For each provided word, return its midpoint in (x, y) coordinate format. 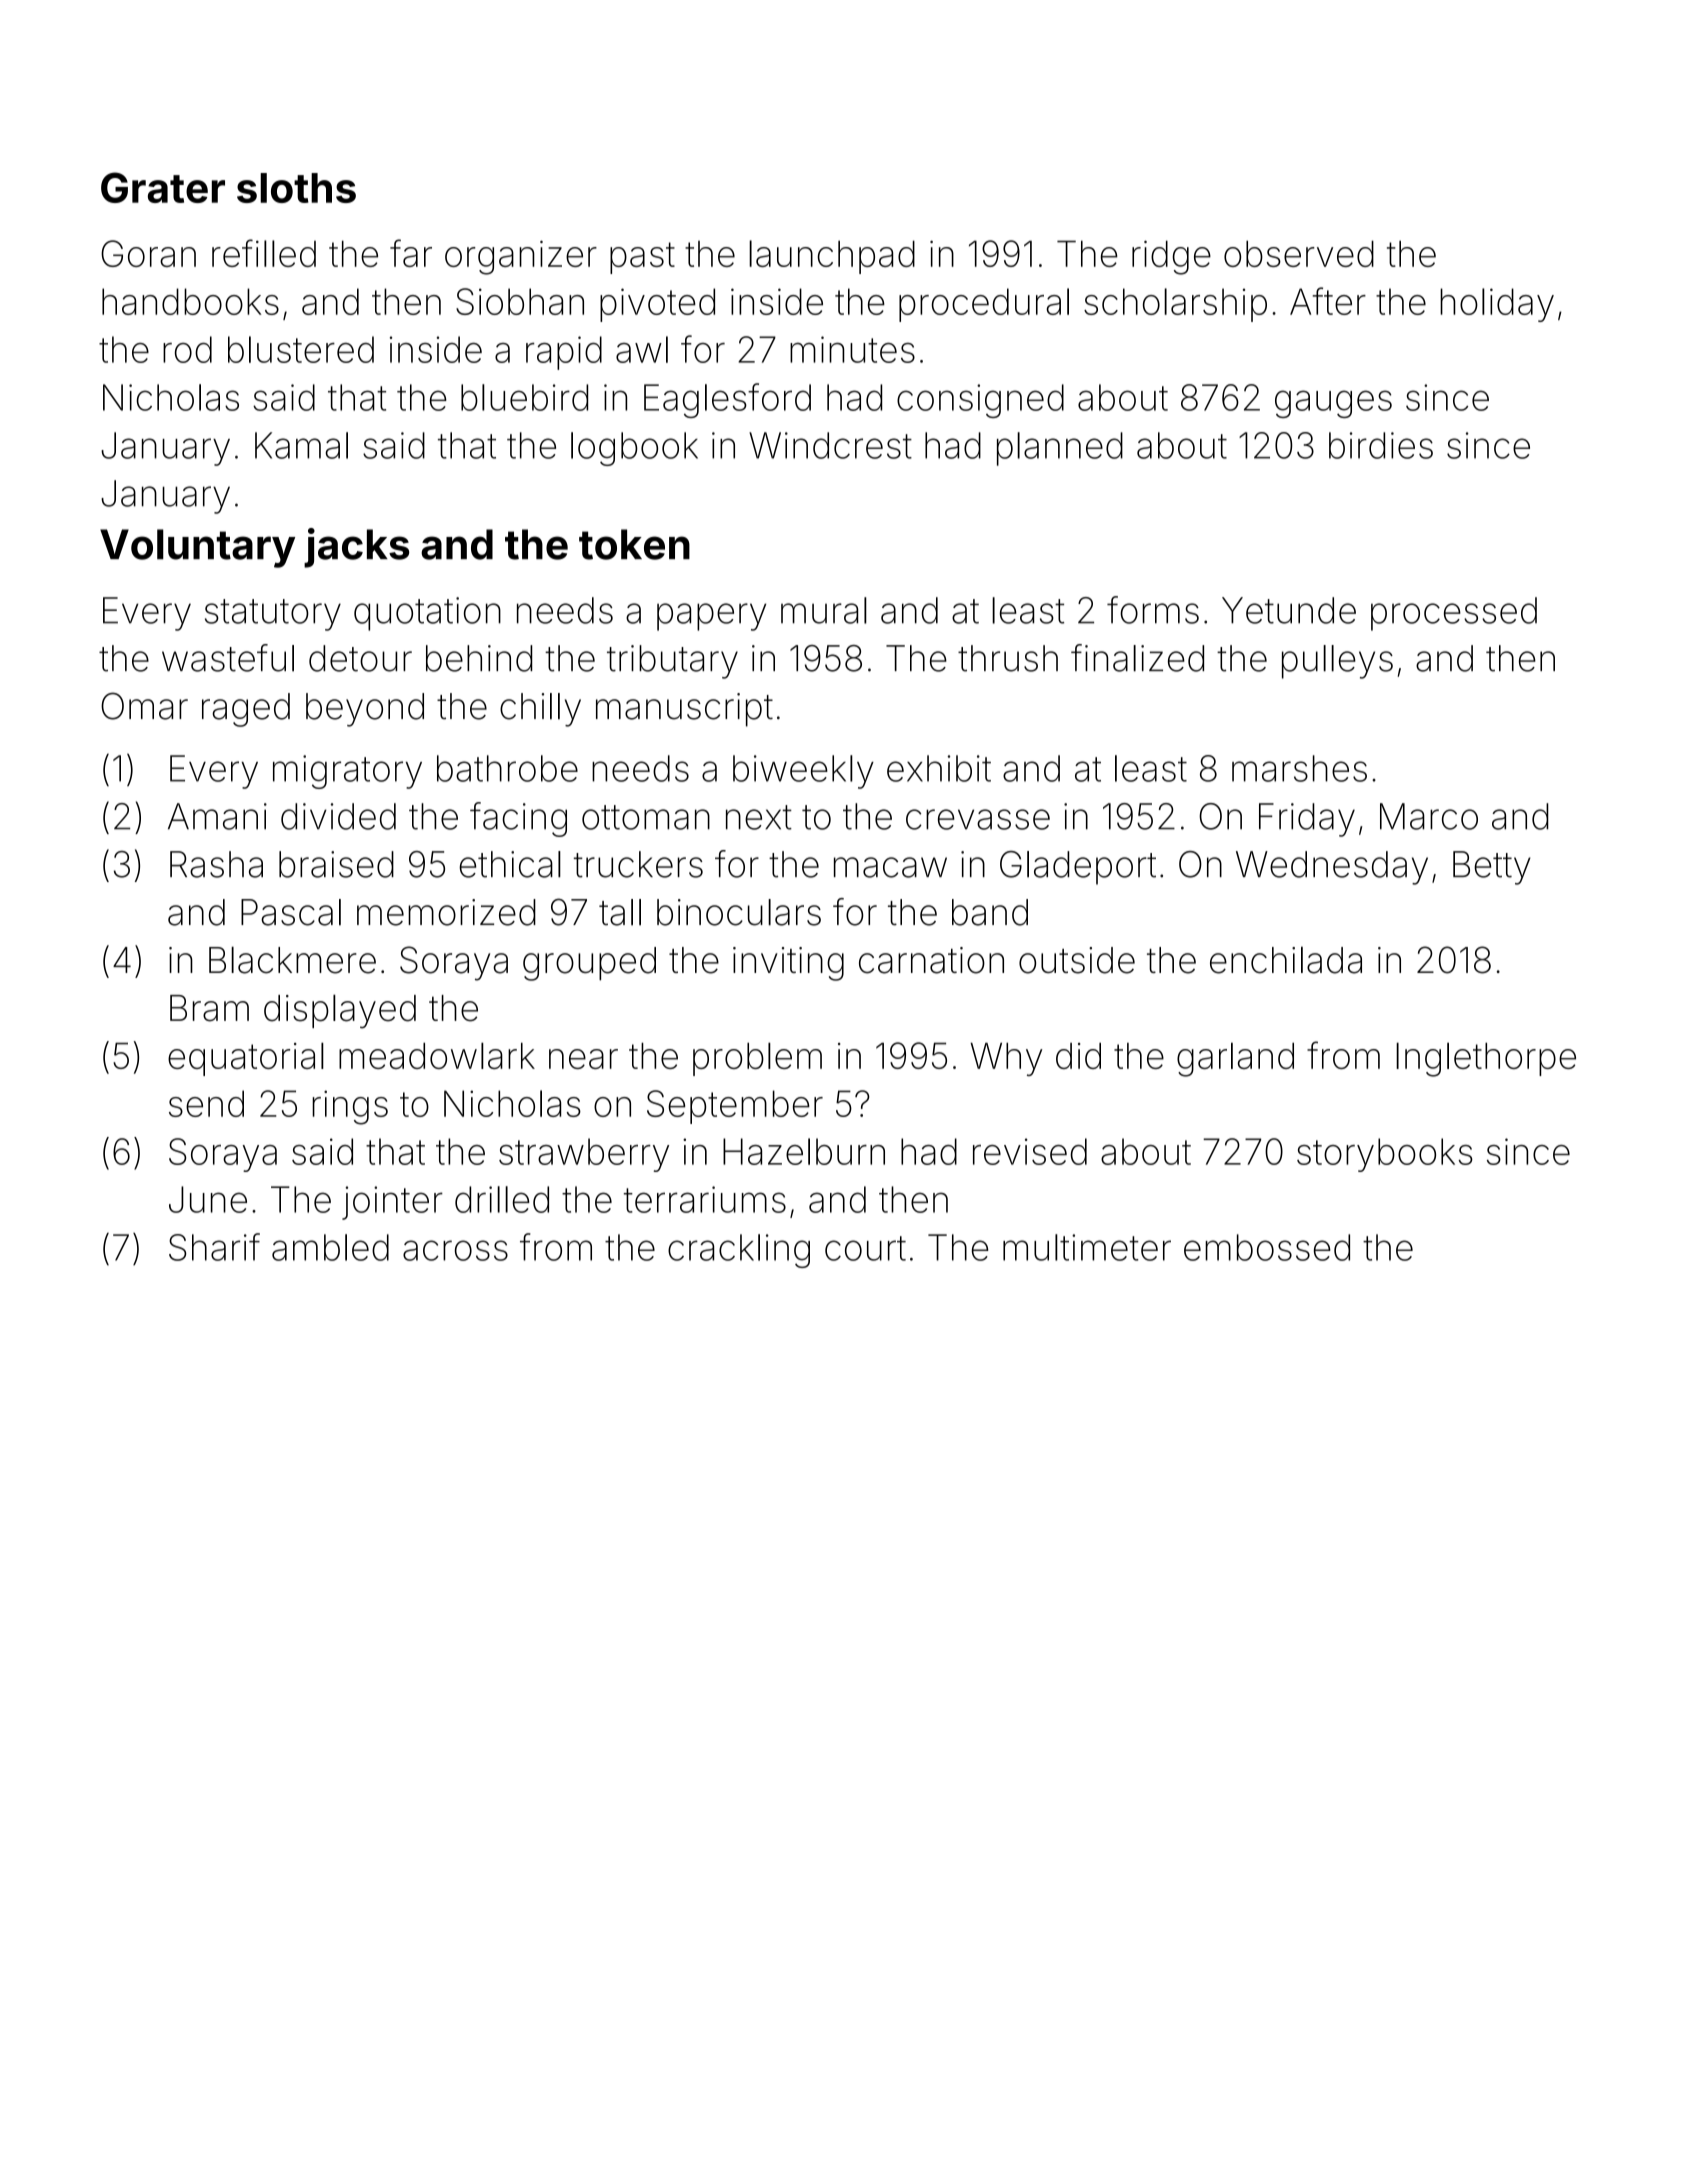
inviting (788, 964)
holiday (1497, 305)
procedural (984, 305)
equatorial (246, 1059)
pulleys (1337, 662)
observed (1299, 253)
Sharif (214, 1247)
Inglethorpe (1486, 1059)
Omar (144, 706)
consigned (980, 401)
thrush (1008, 658)
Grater (163, 187)
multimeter (1087, 1247)
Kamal (301, 445)
